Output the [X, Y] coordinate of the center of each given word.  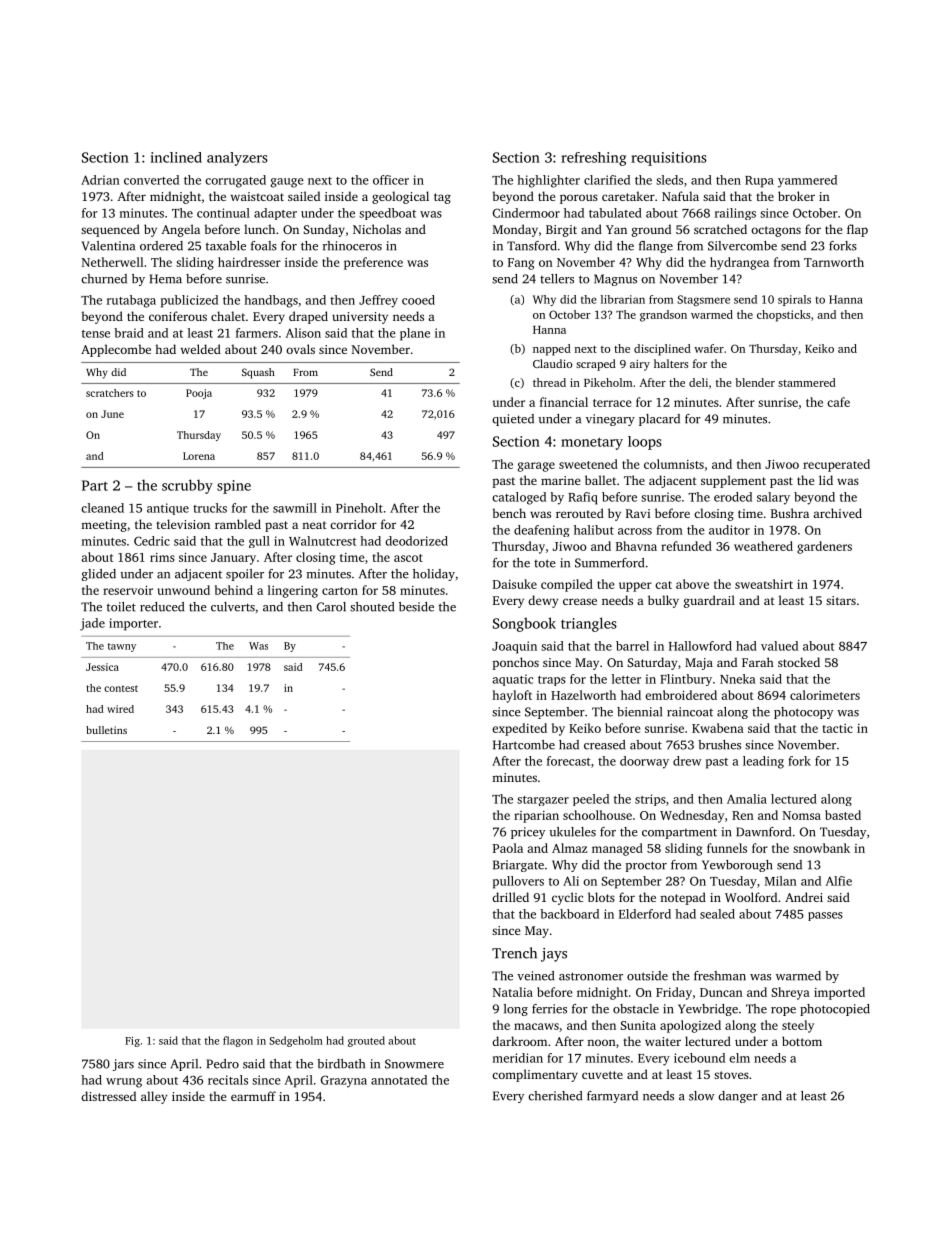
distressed [108, 1096]
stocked [799, 662]
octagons [776, 231]
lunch [259, 229]
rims [162, 557]
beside [416, 607]
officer [391, 180]
